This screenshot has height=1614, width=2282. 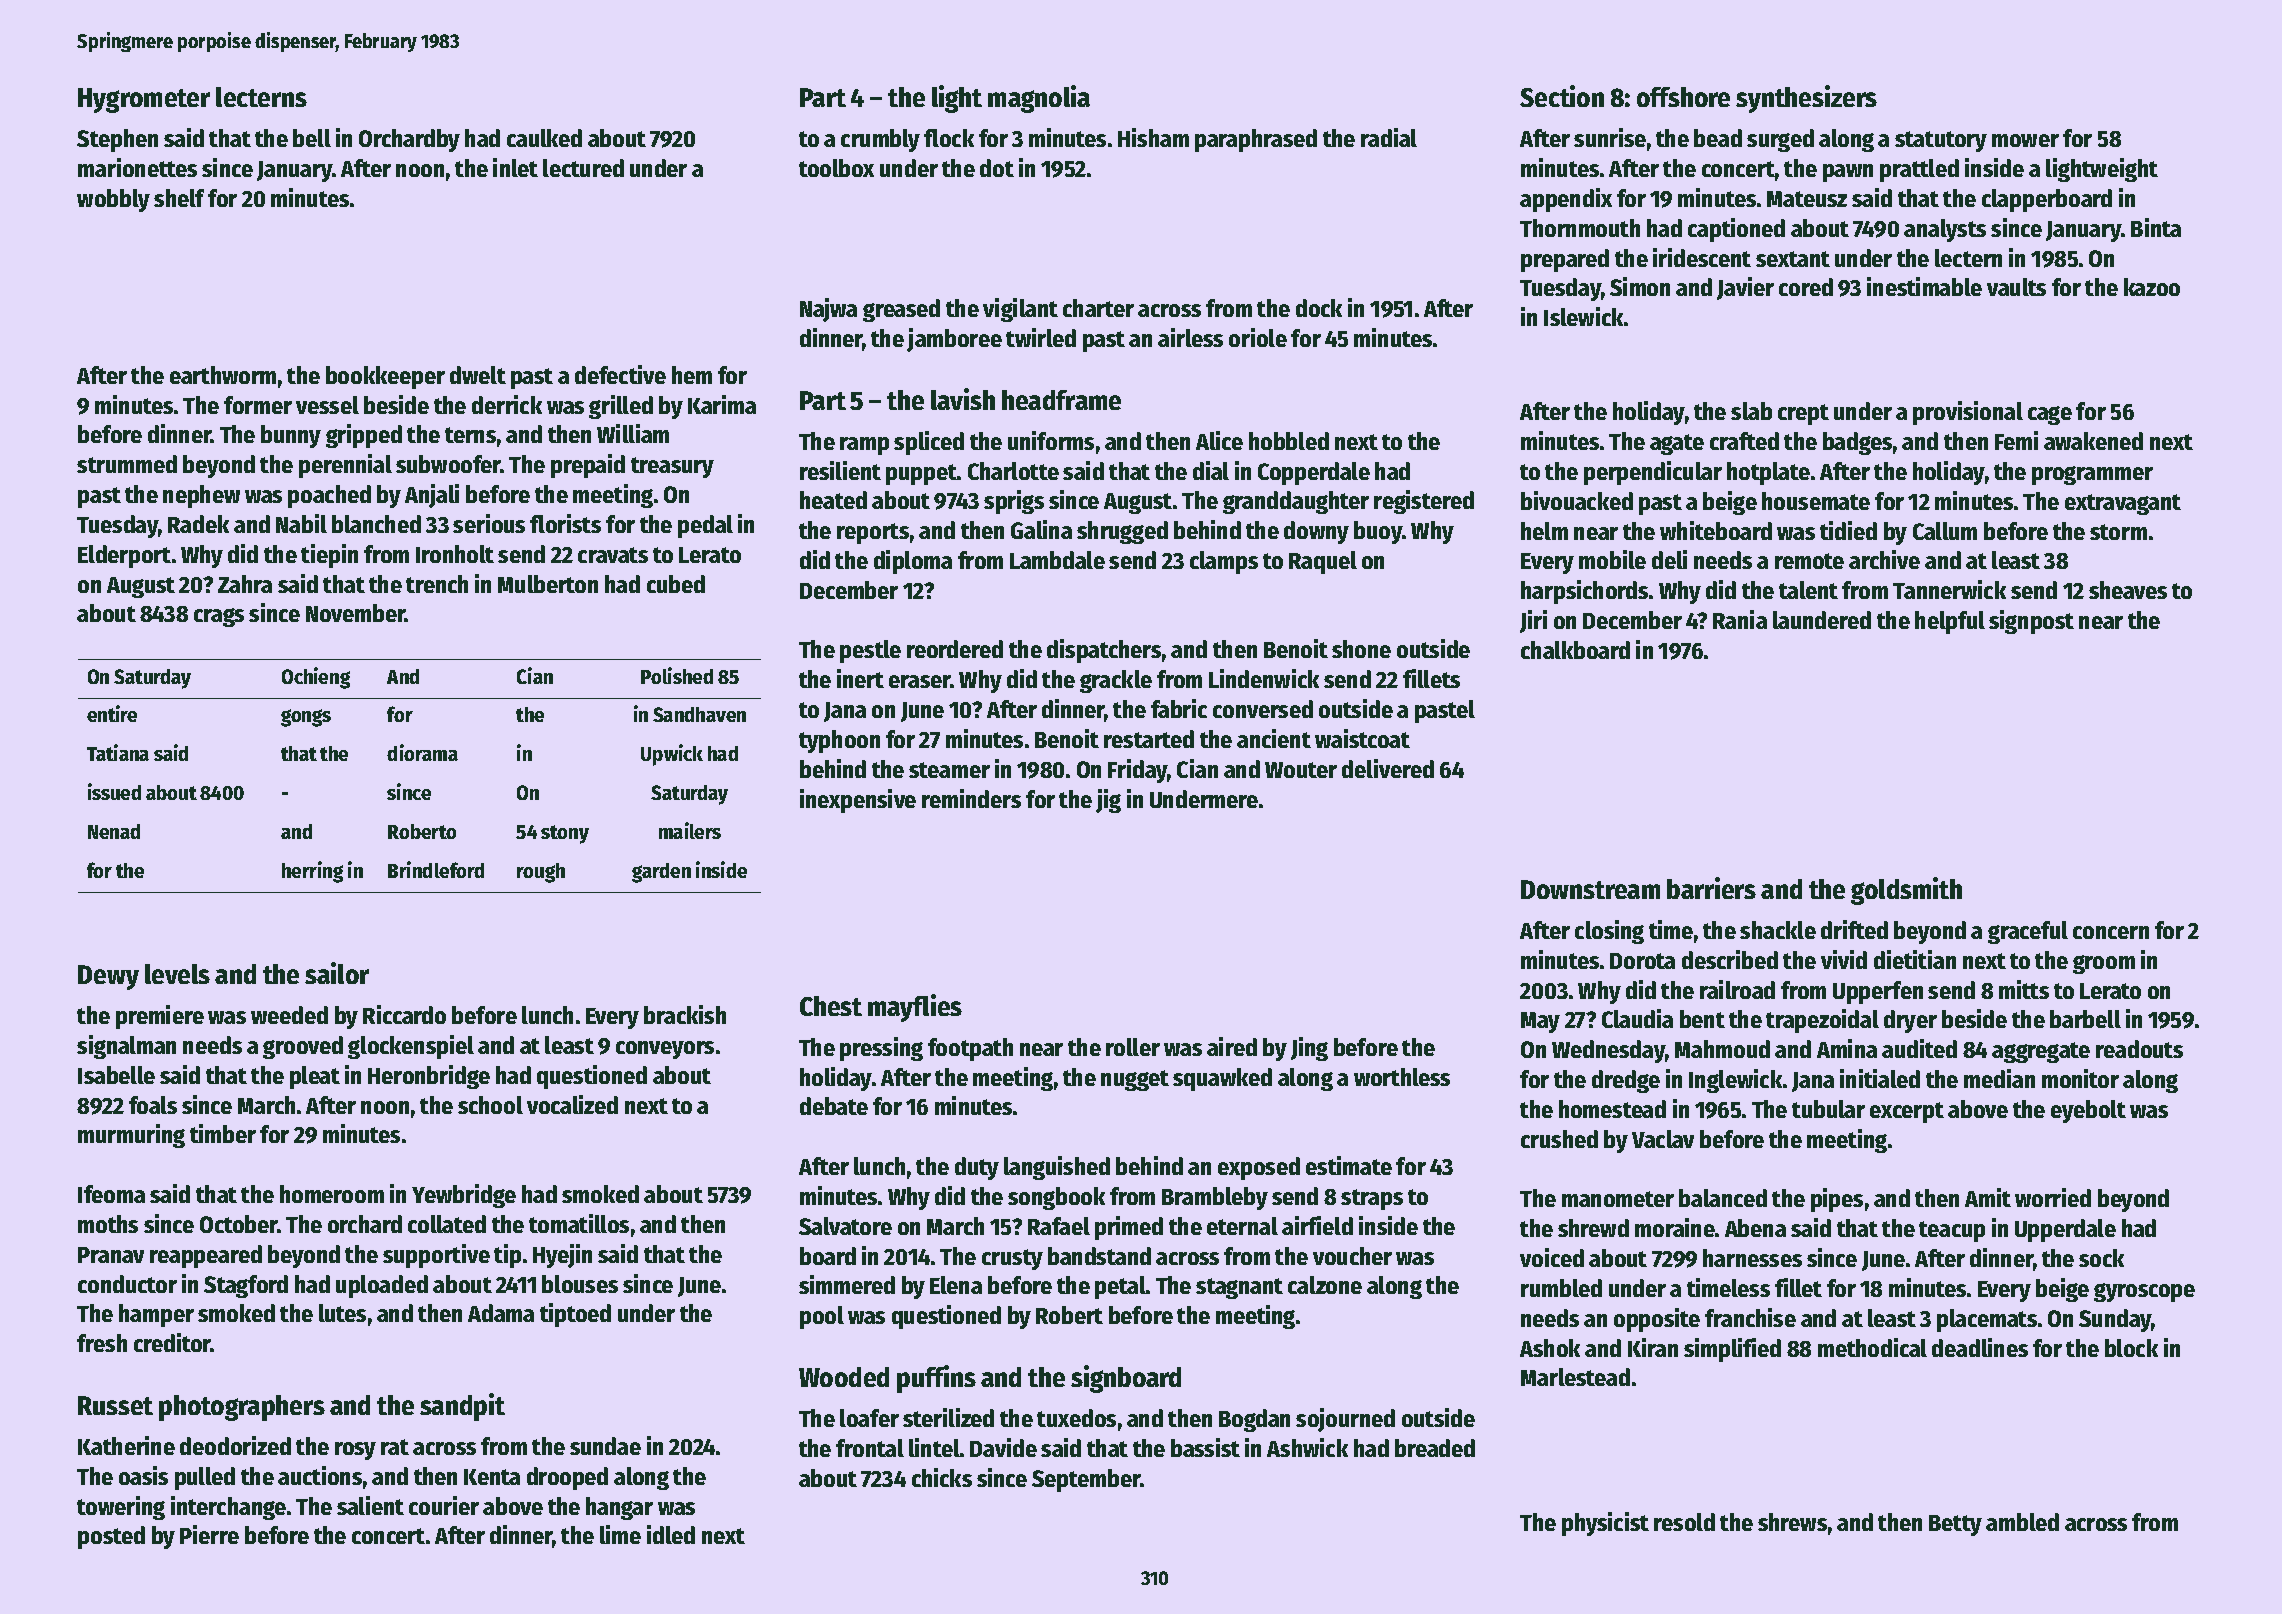 What do you see at coordinates (201, 496) in the screenshot?
I see `nephew` at bounding box center [201, 496].
